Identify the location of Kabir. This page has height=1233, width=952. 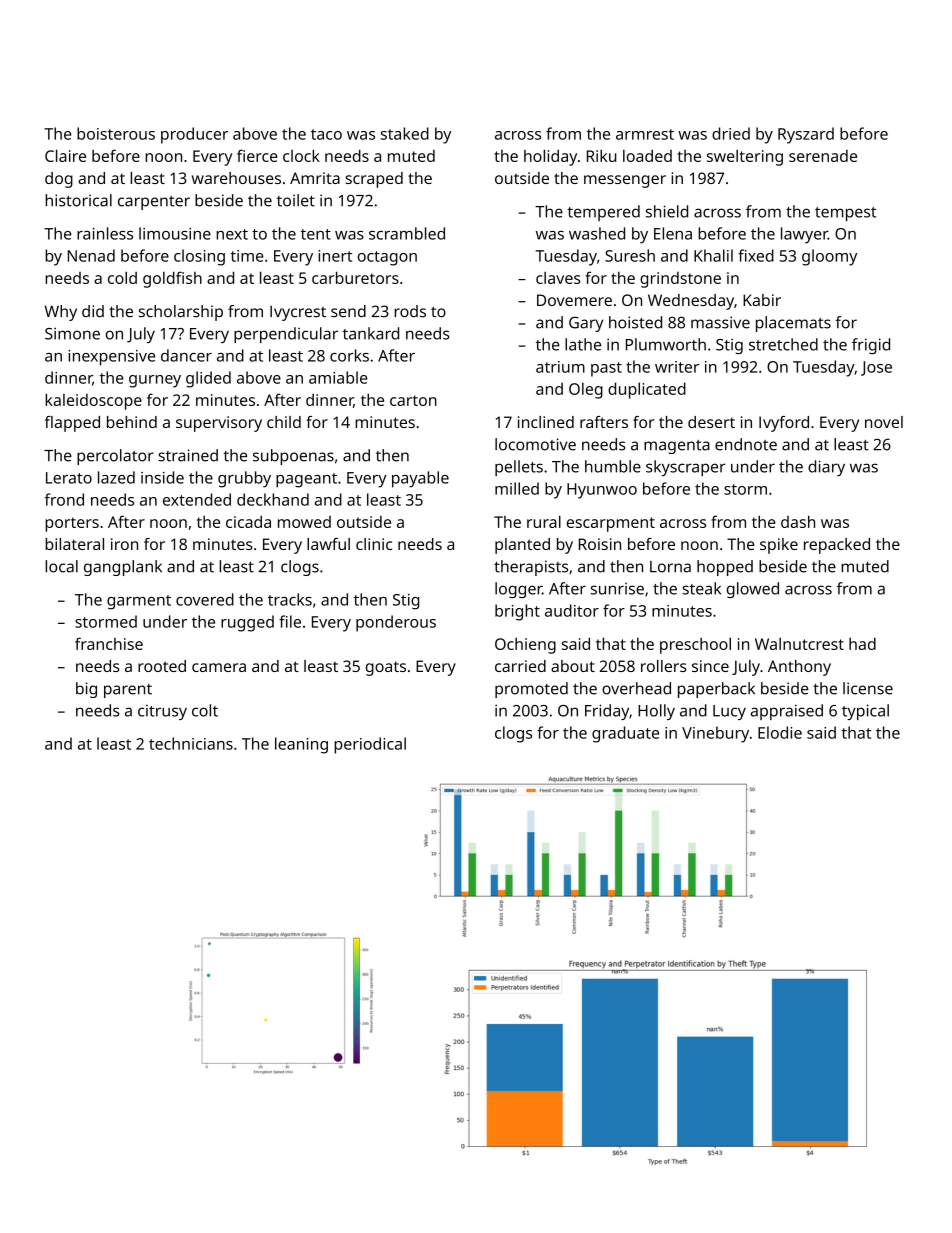
(762, 300).
